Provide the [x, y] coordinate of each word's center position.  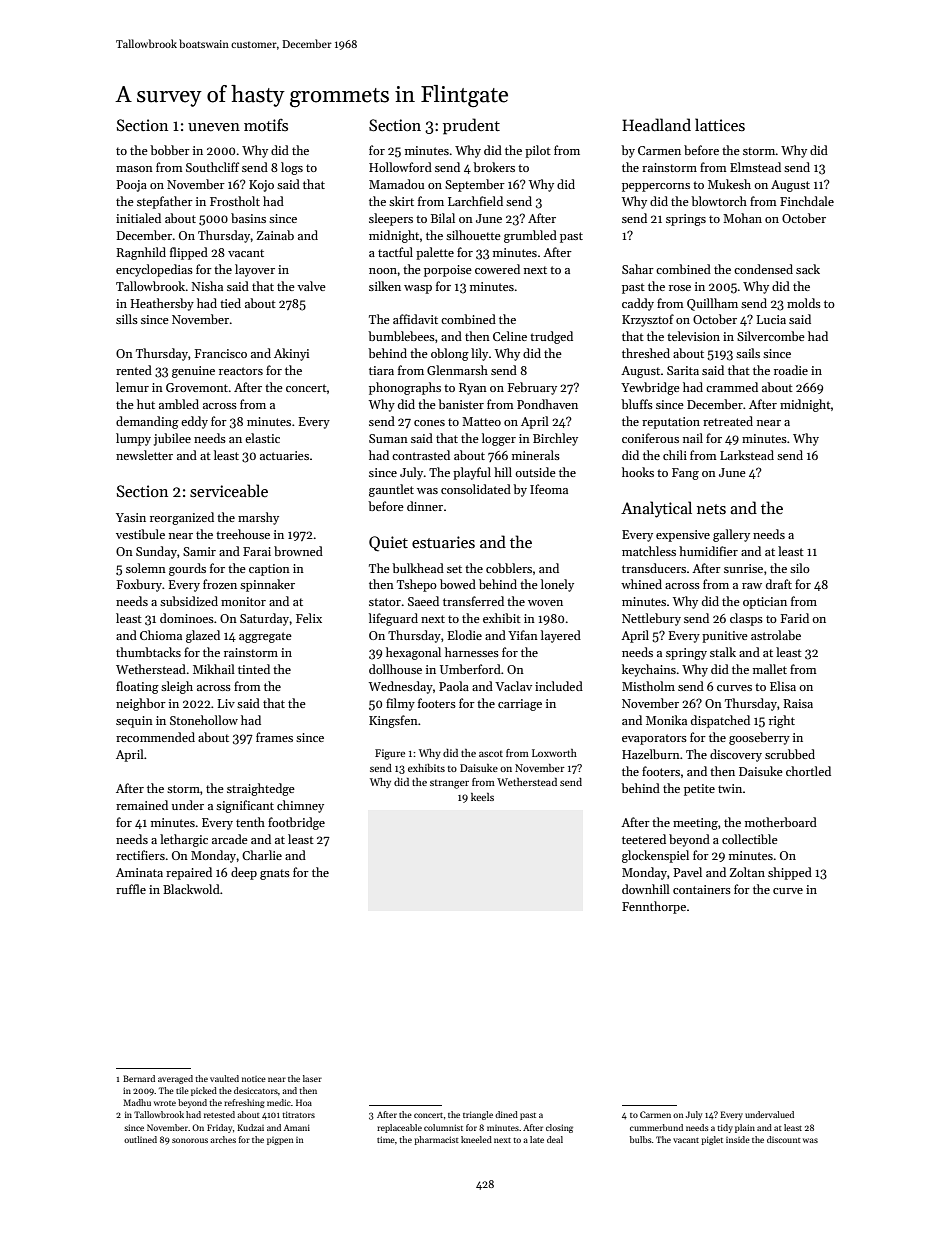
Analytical [656, 509]
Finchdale [807, 201]
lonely [557, 585]
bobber [170, 150]
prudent [471, 126]
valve [311, 286]
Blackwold [191, 889]
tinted [254, 669]
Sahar [638, 269]
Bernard [139, 1078]
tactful [395, 252]
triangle [478, 1115]
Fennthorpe [654, 907]
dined [506, 1114]
